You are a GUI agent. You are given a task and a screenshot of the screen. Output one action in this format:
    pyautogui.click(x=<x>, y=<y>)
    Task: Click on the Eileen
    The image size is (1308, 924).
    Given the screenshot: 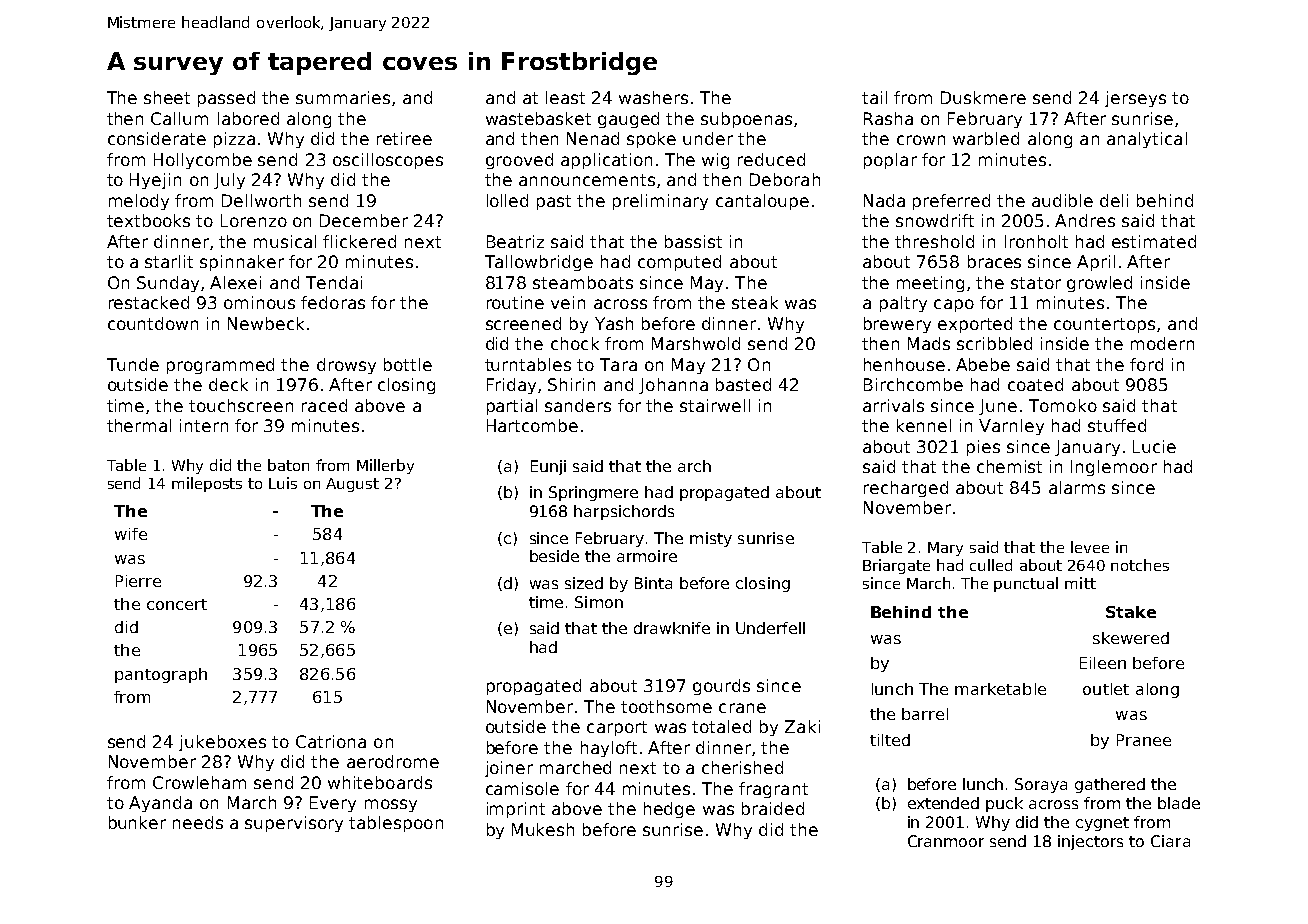 What is the action you would take?
    pyautogui.click(x=1103, y=663)
